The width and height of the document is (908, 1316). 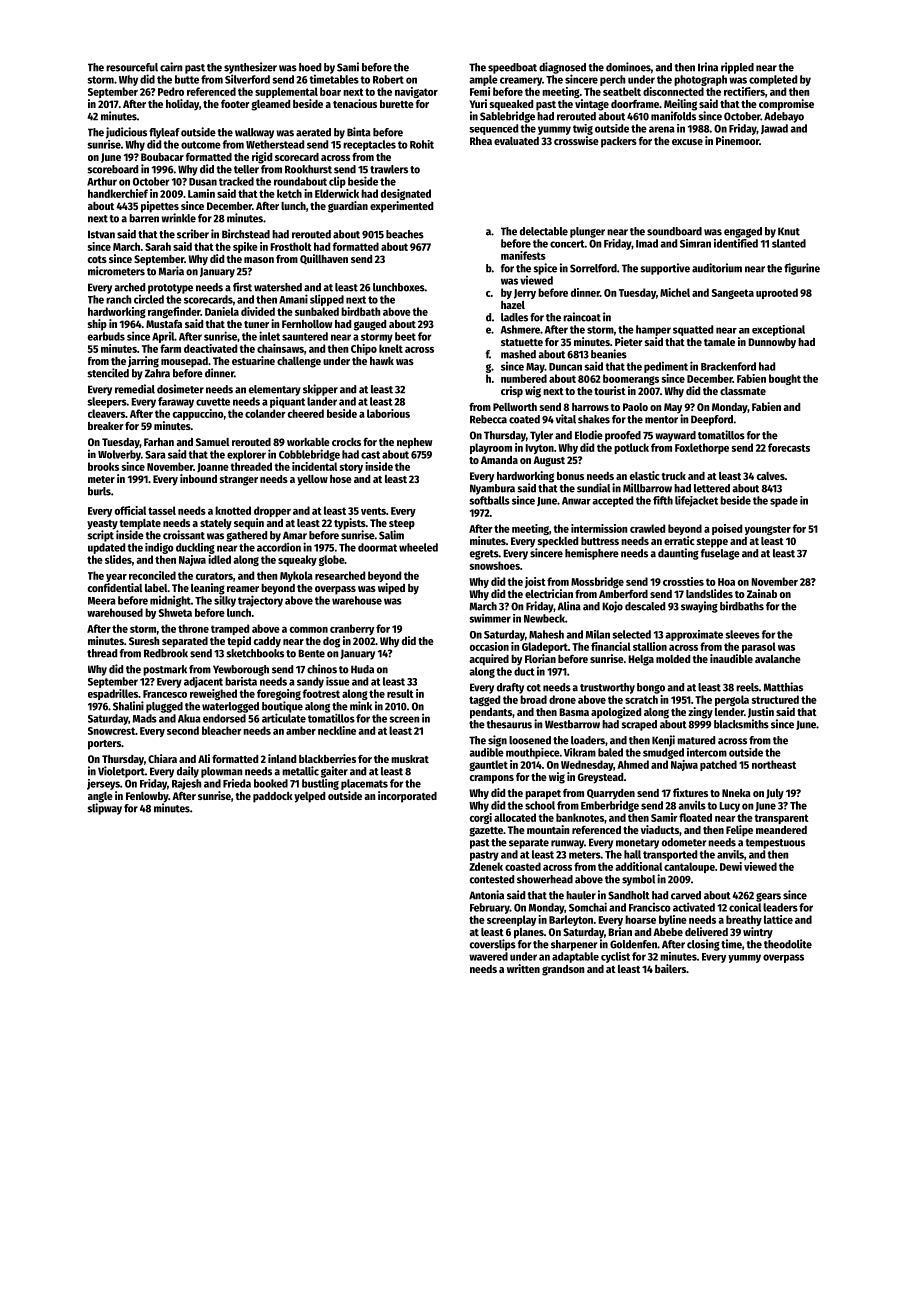 What do you see at coordinates (539, 449) in the document?
I see `Ivyton` at bounding box center [539, 449].
